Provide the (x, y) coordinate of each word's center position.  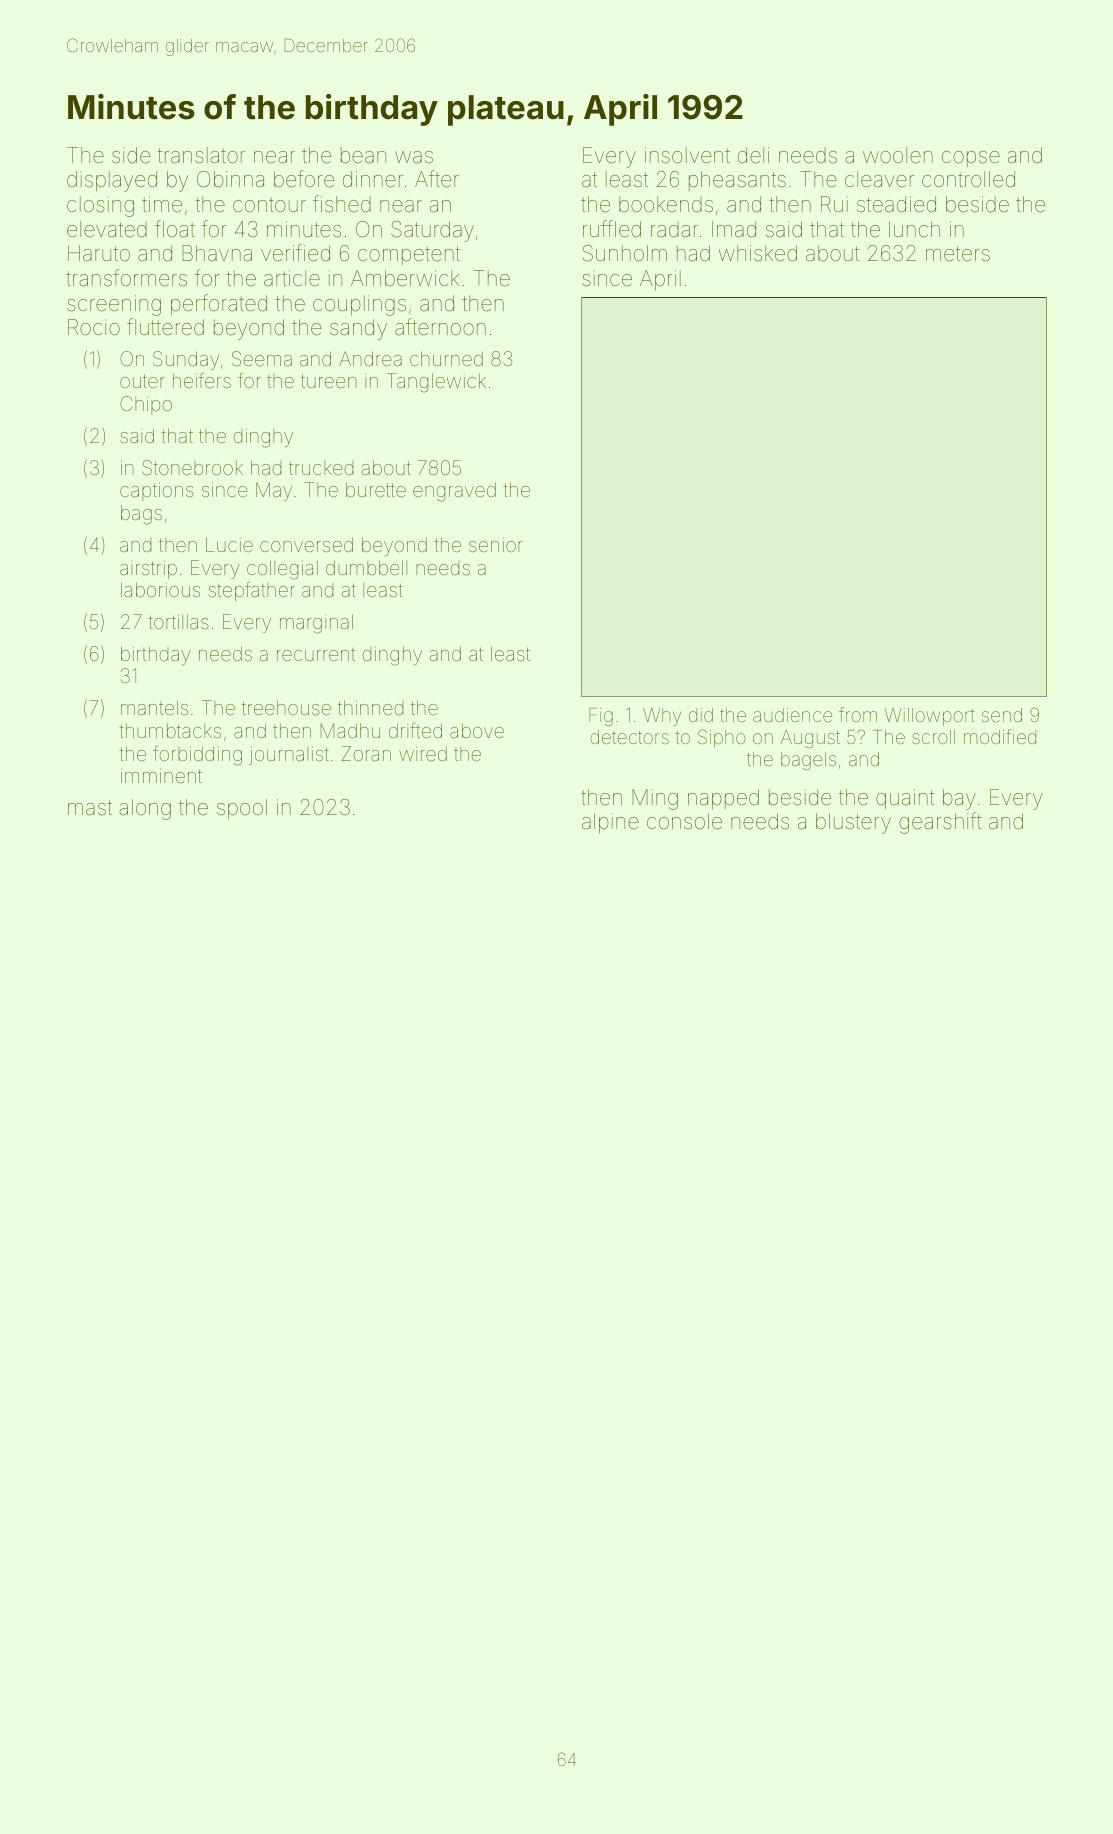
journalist (289, 755)
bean (363, 155)
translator (201, 155)
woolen (898, 155)
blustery (853, 823)
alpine (610, 823)
